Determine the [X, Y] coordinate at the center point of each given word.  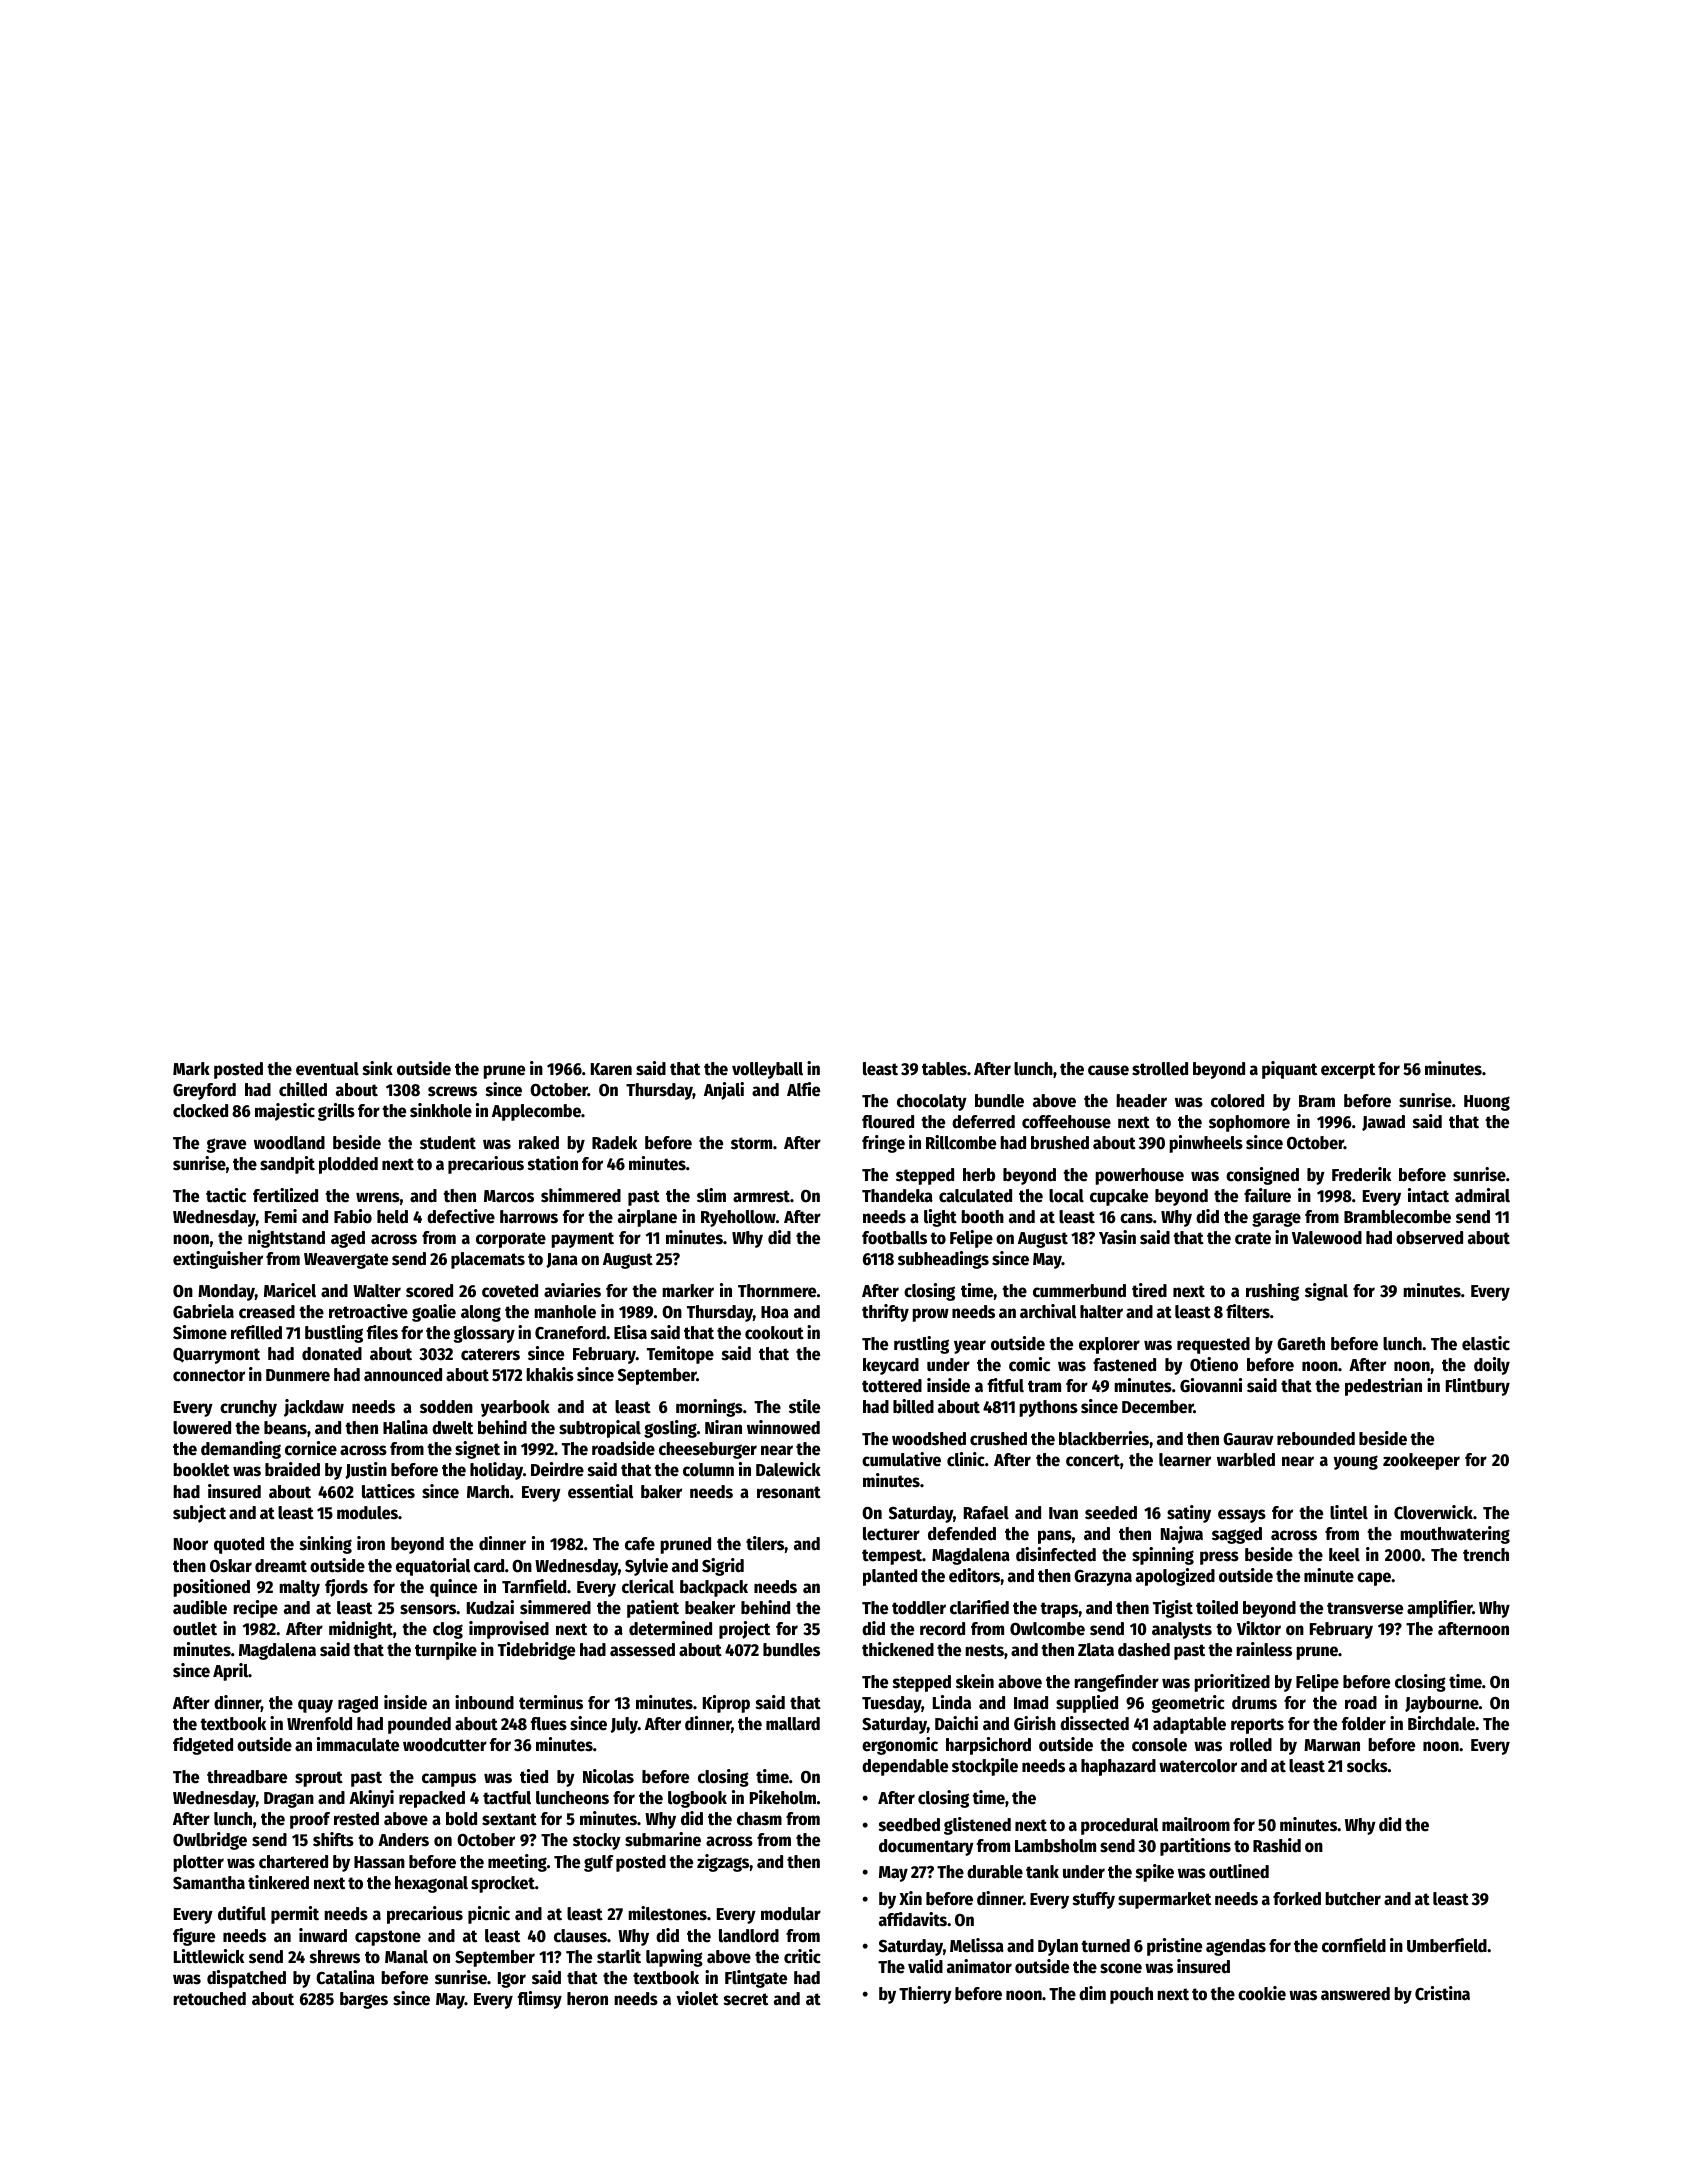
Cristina [1442, 1993]
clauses [580, 1936]
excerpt [1348, 1071]
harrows [529, 1217]
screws [452, 1091]
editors [974, 1575]
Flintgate [756, 1979]
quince [453, 1588]
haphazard [1118, 1767]
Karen [611, 1069]
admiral [1482, 1195]
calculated [975, 1196]
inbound [484, 1702]
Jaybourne [1442, 1704]
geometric [1188, 1704]
